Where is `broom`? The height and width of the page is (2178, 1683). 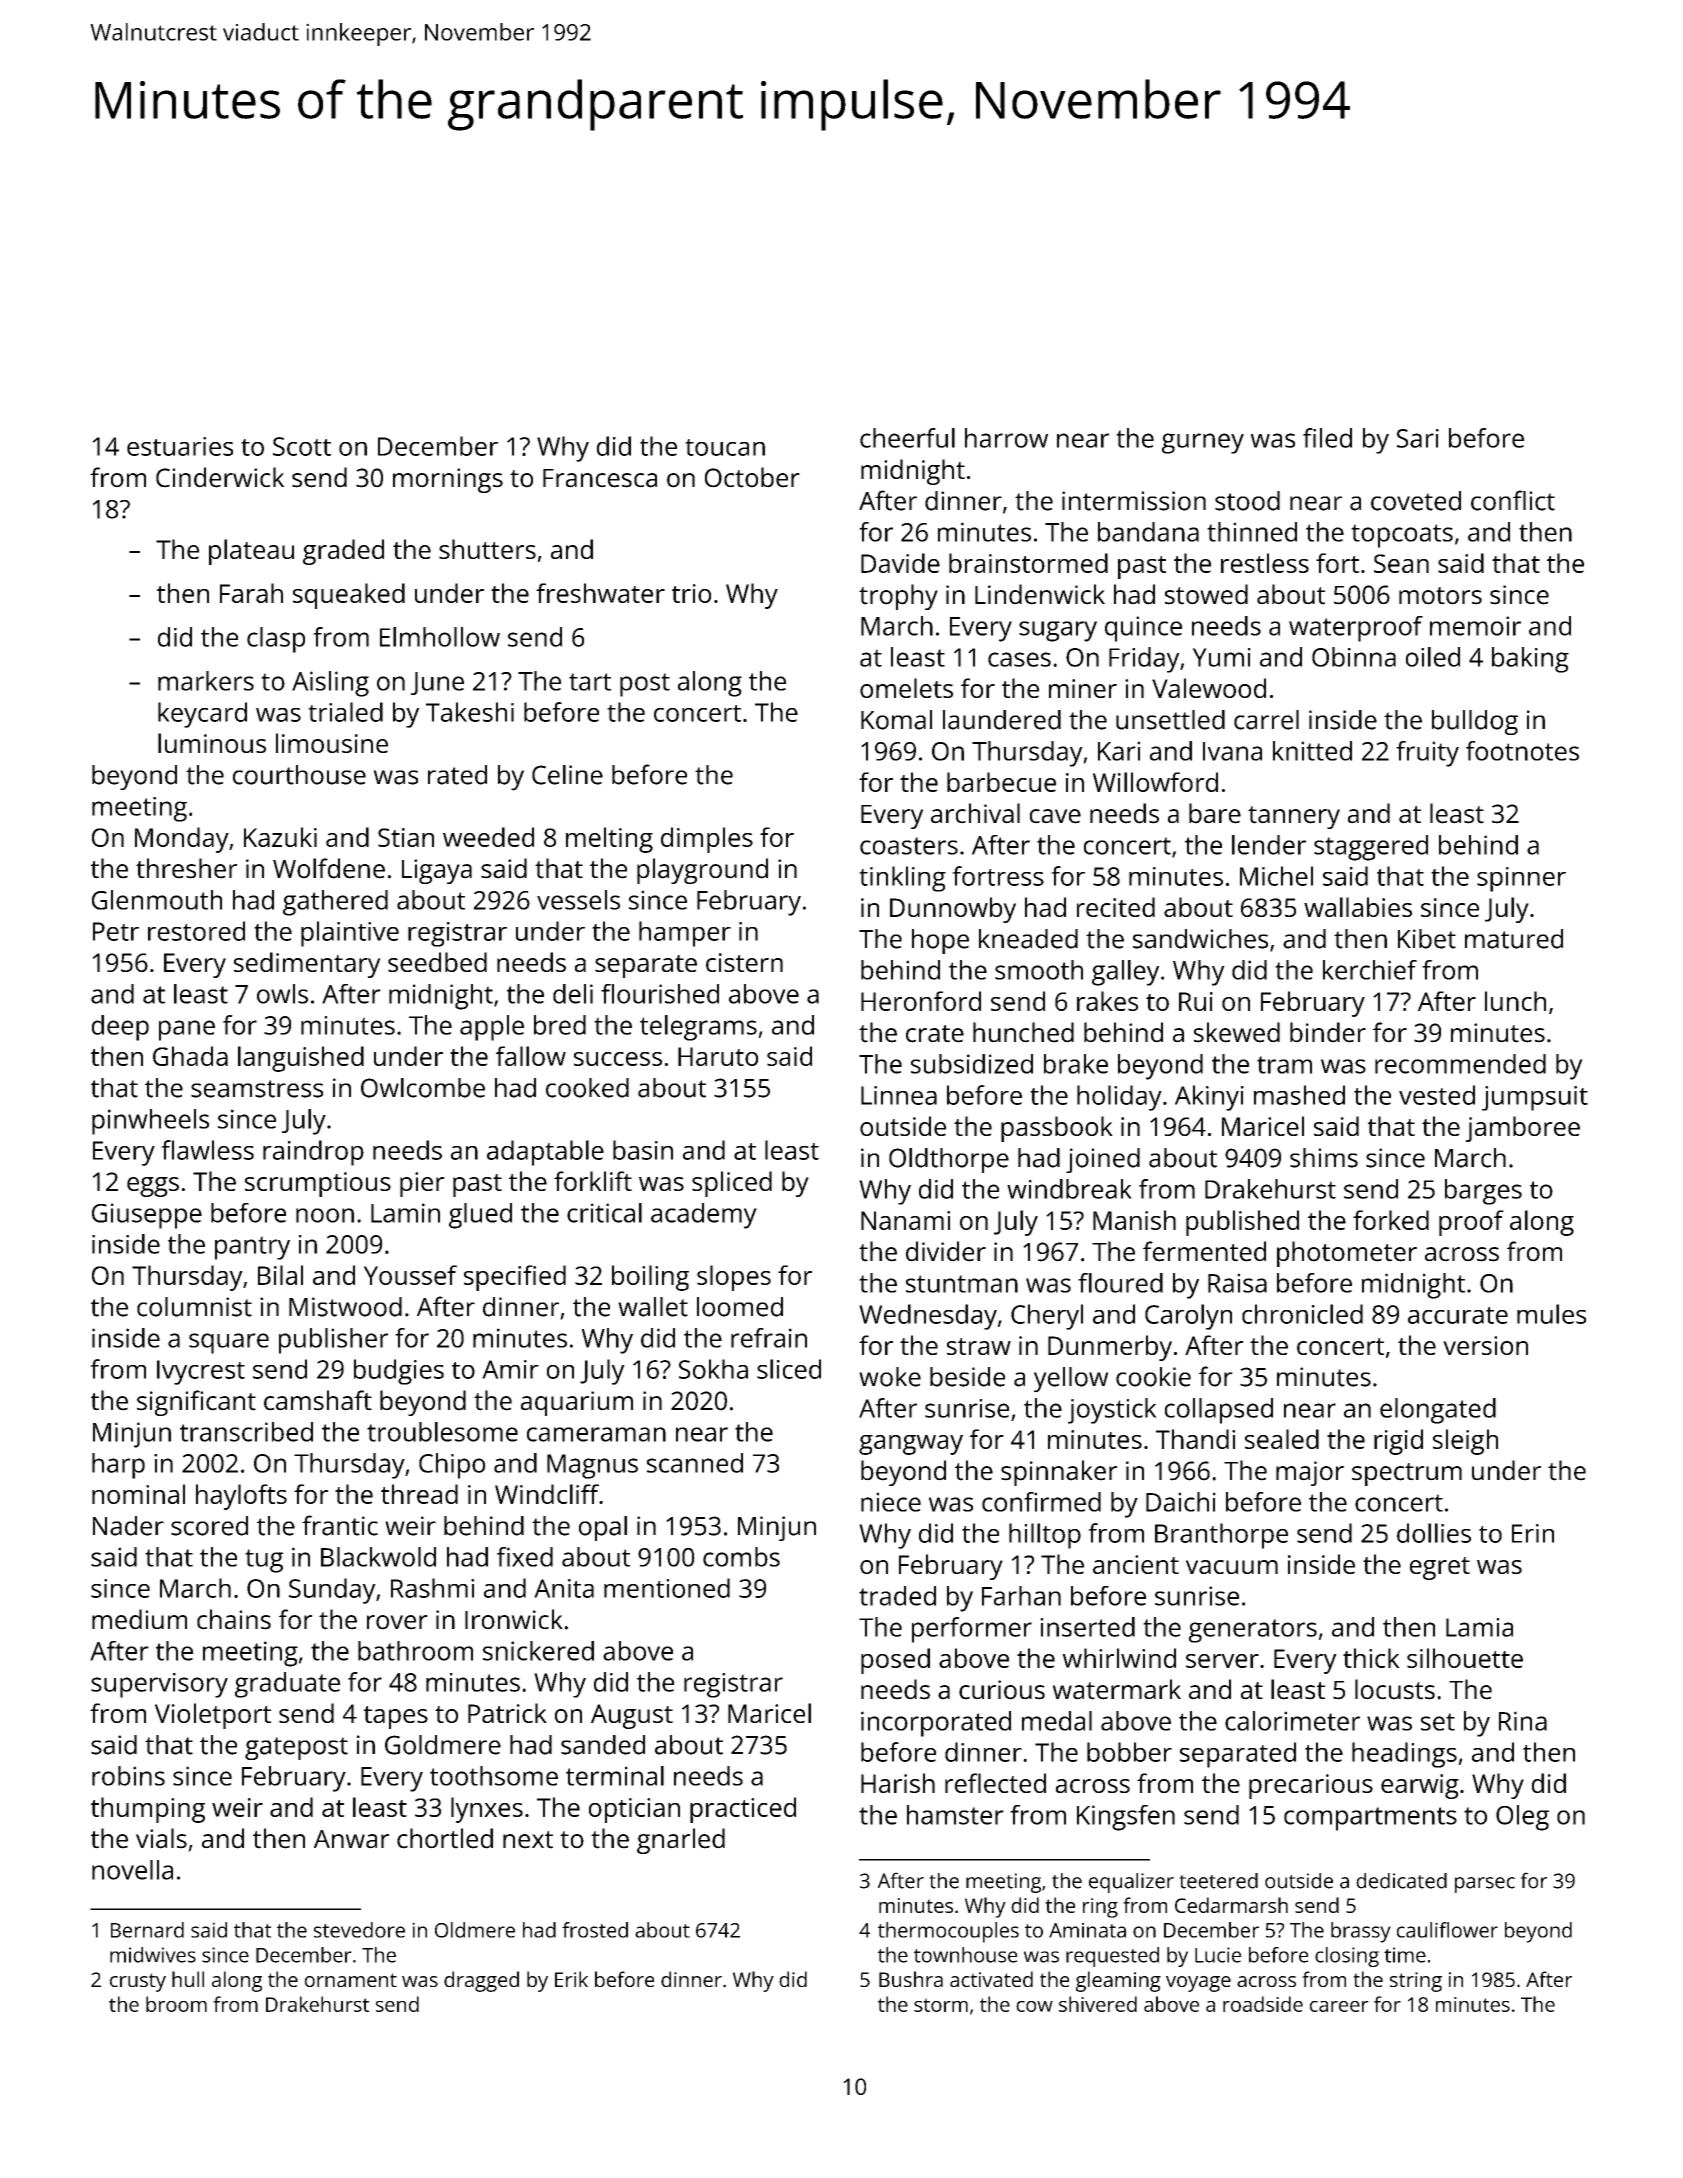 broom is located at coordinates (176, 2004).
